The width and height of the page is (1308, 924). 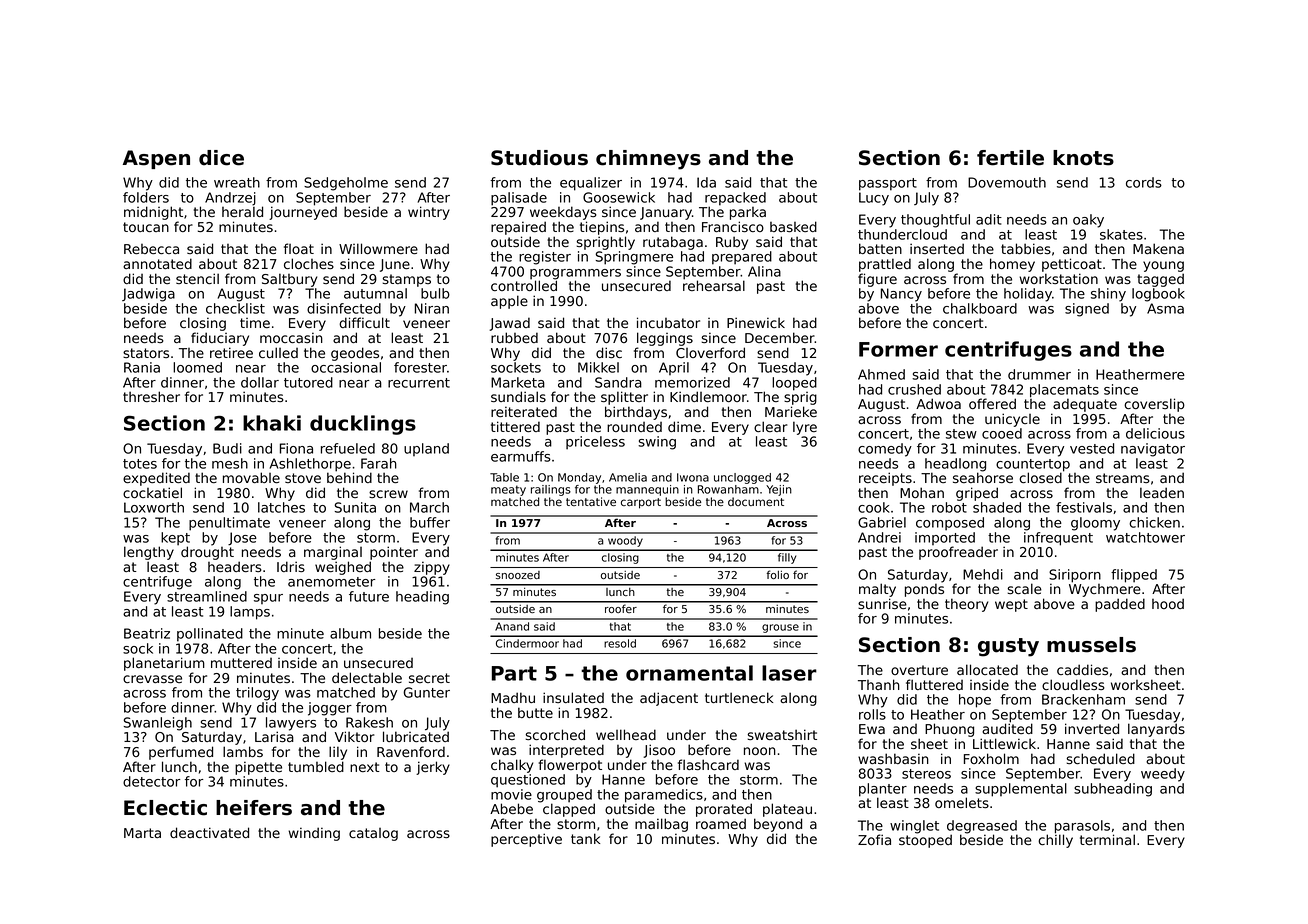 What do you see at coordinates (668, 322) in the page?
I see `incubator` at bounding box center [668, 322].
